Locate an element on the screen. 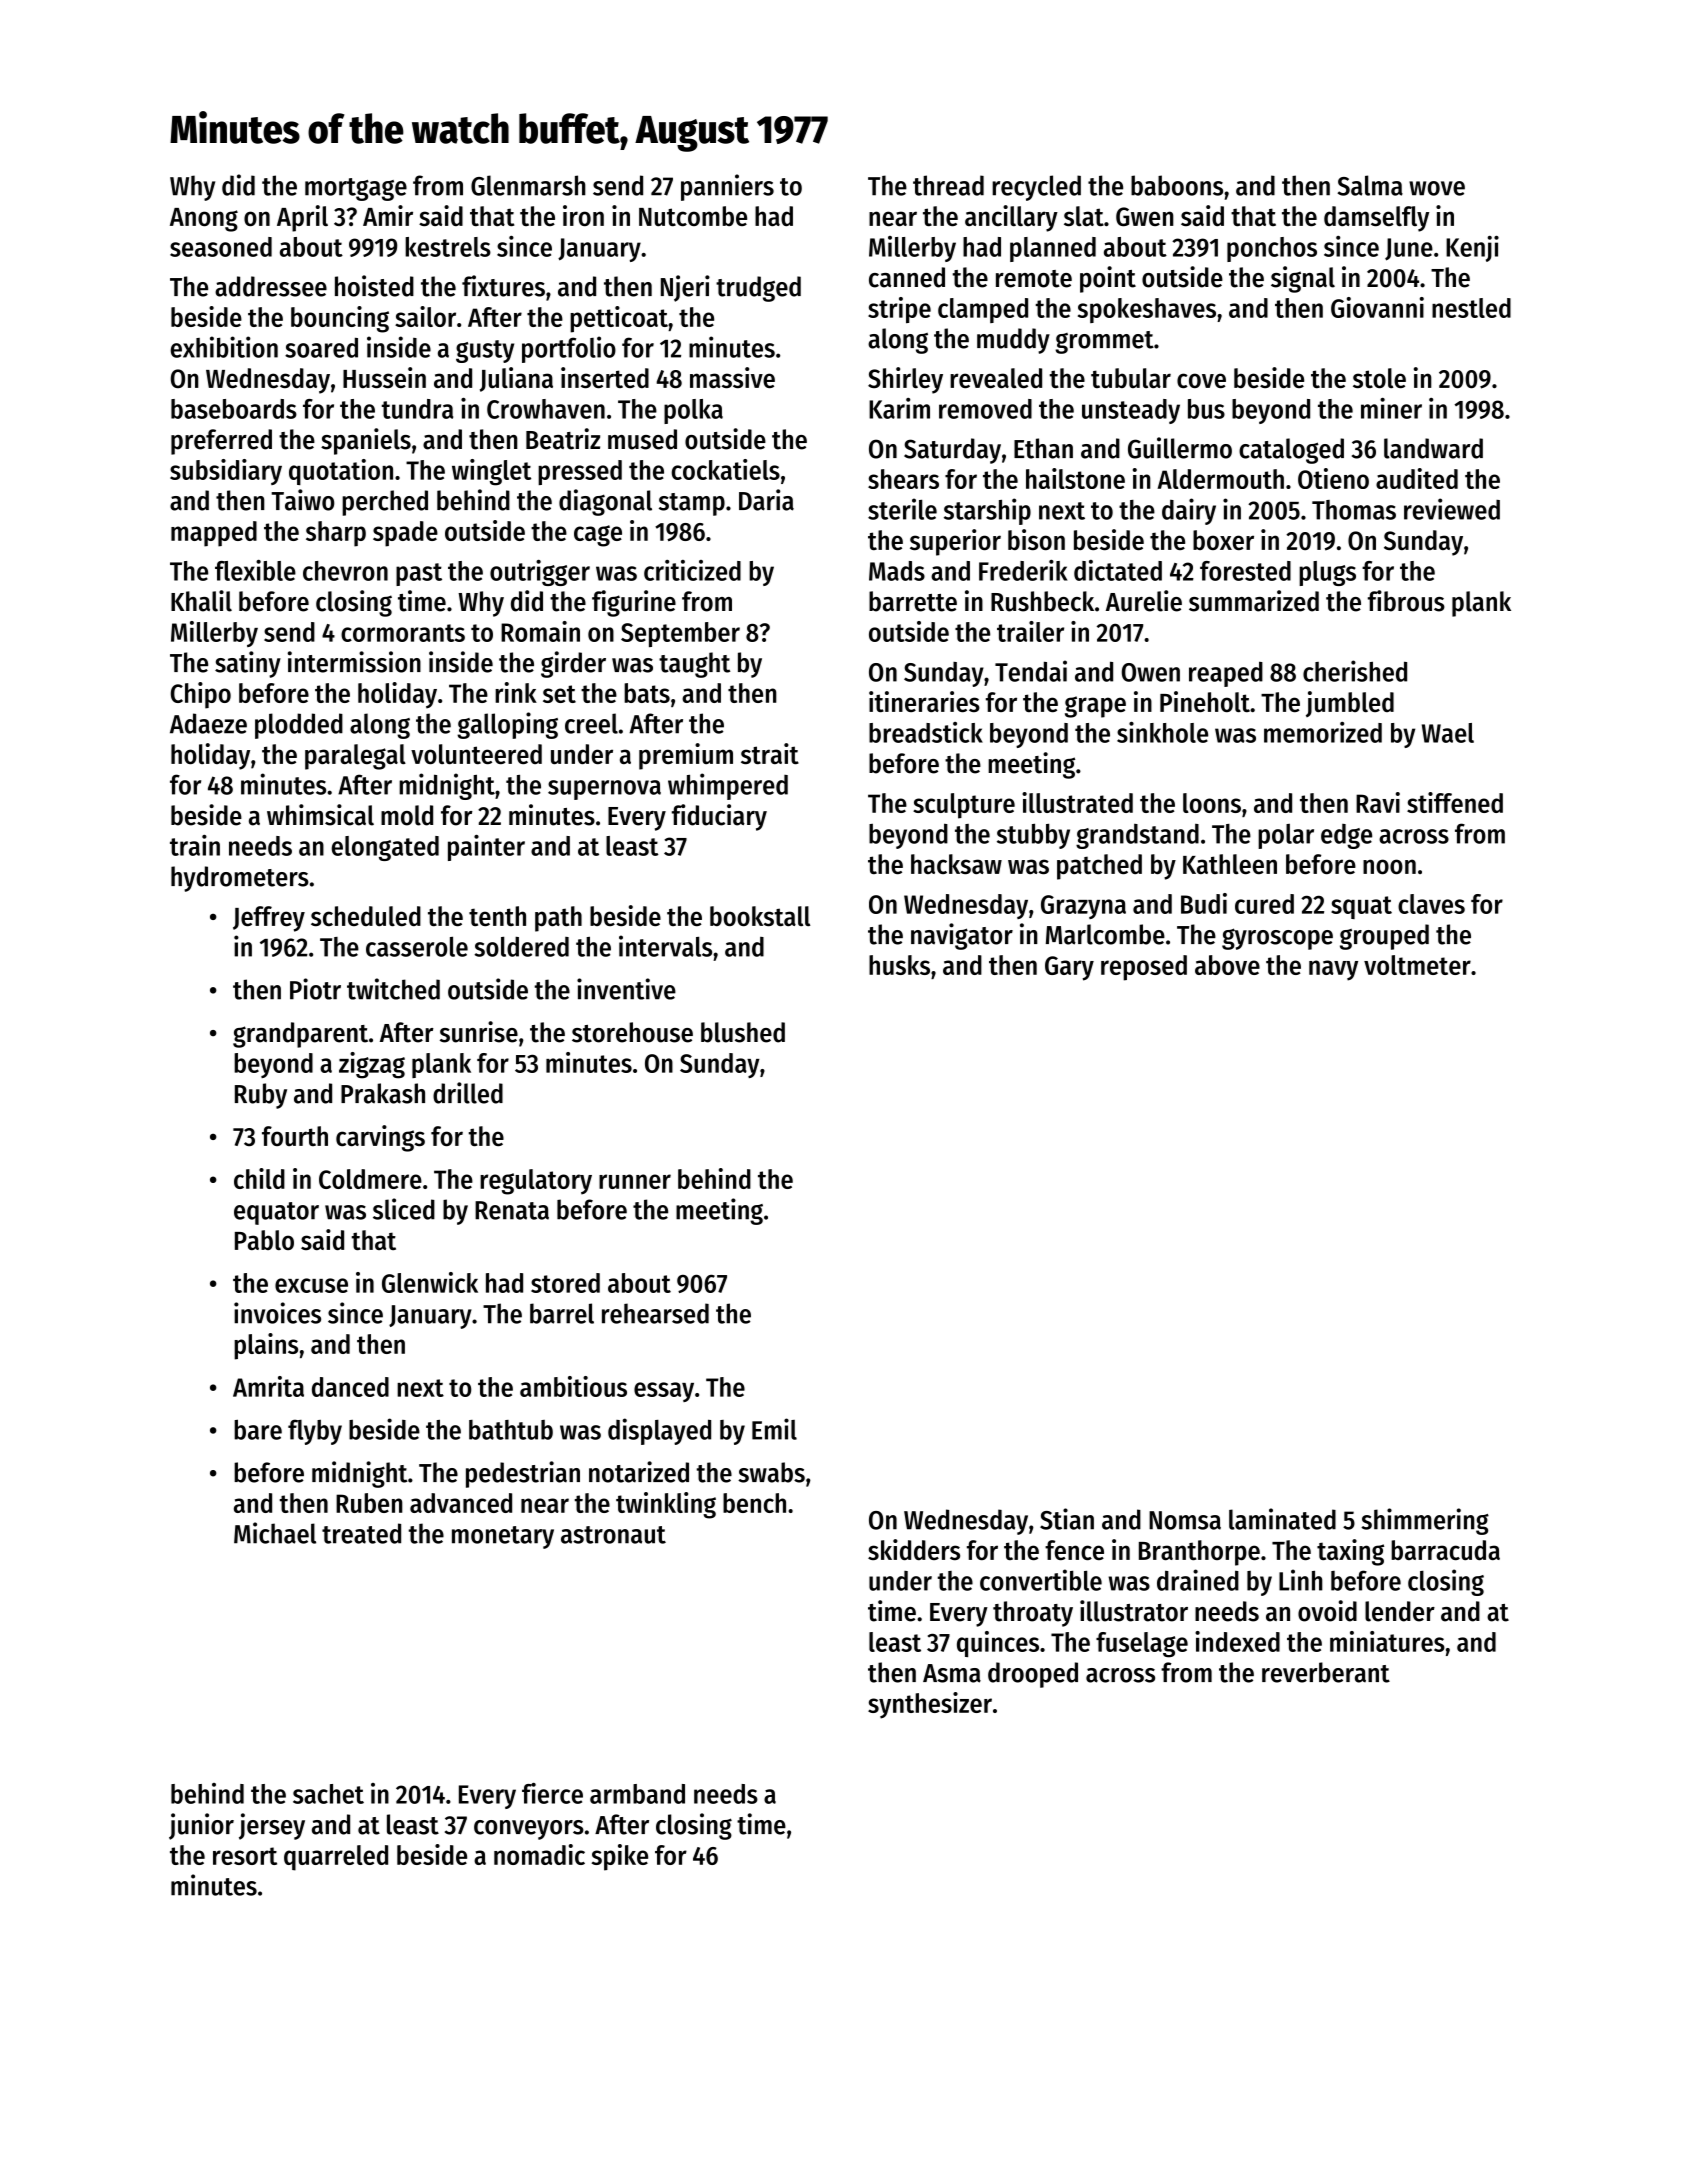 The width and height of the screenshot is (1683, 2178). cherished is located at coordinates (1355, 671).
